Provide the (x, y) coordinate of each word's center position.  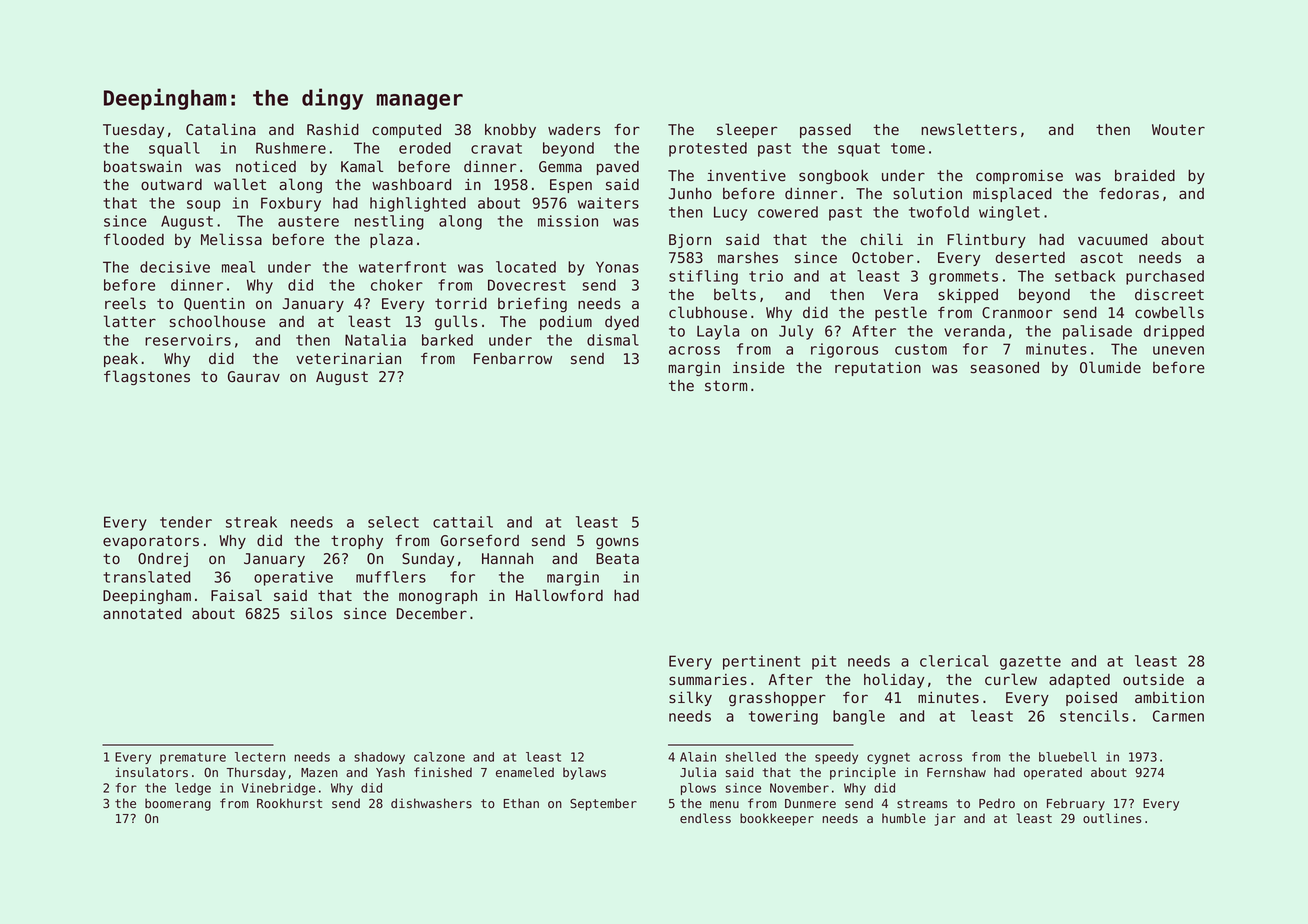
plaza (391, 240)
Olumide (1110, 367)
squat (859, 150)
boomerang (178, 804)
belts (735, 294)
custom (921, 349)
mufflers (391, 577)
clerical (954, 661)
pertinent (761, 662)
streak (251, 522)
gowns (617, 543)
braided (1145, 176)
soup (204, 206)
